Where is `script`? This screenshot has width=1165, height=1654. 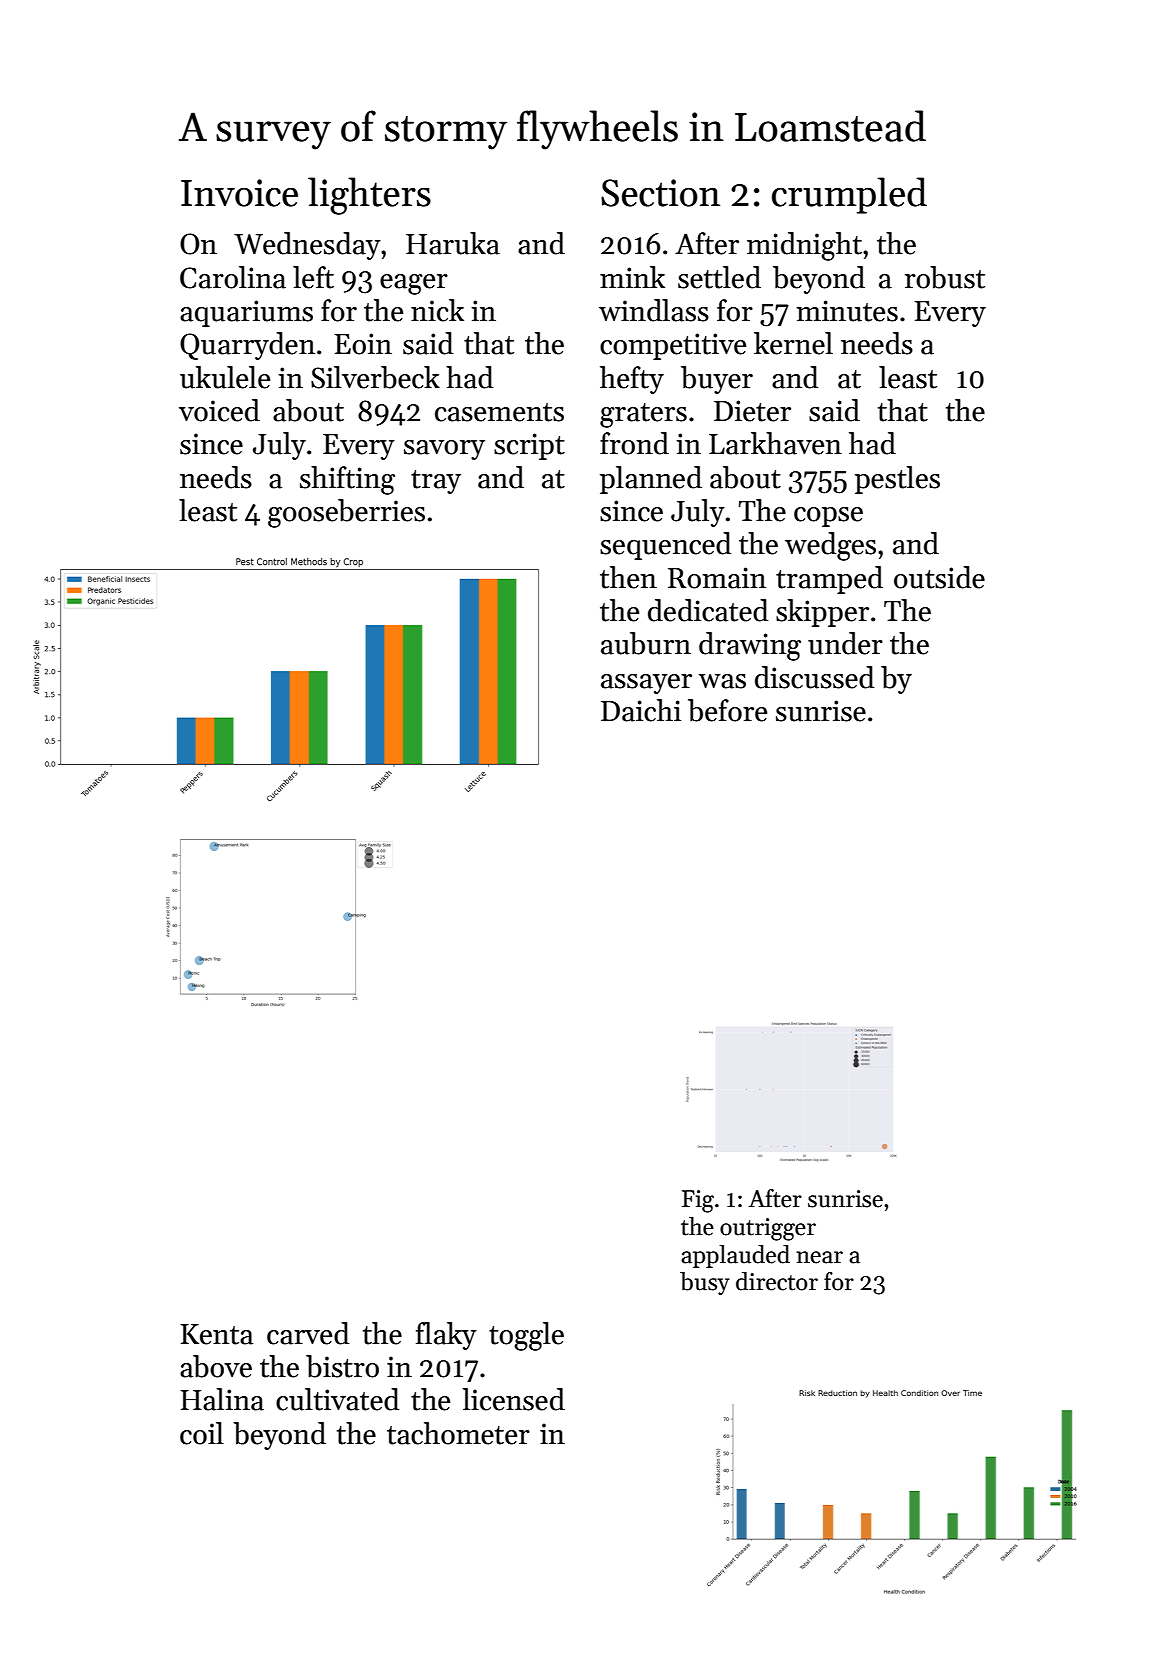
script is located at coordinates (529, 446).
